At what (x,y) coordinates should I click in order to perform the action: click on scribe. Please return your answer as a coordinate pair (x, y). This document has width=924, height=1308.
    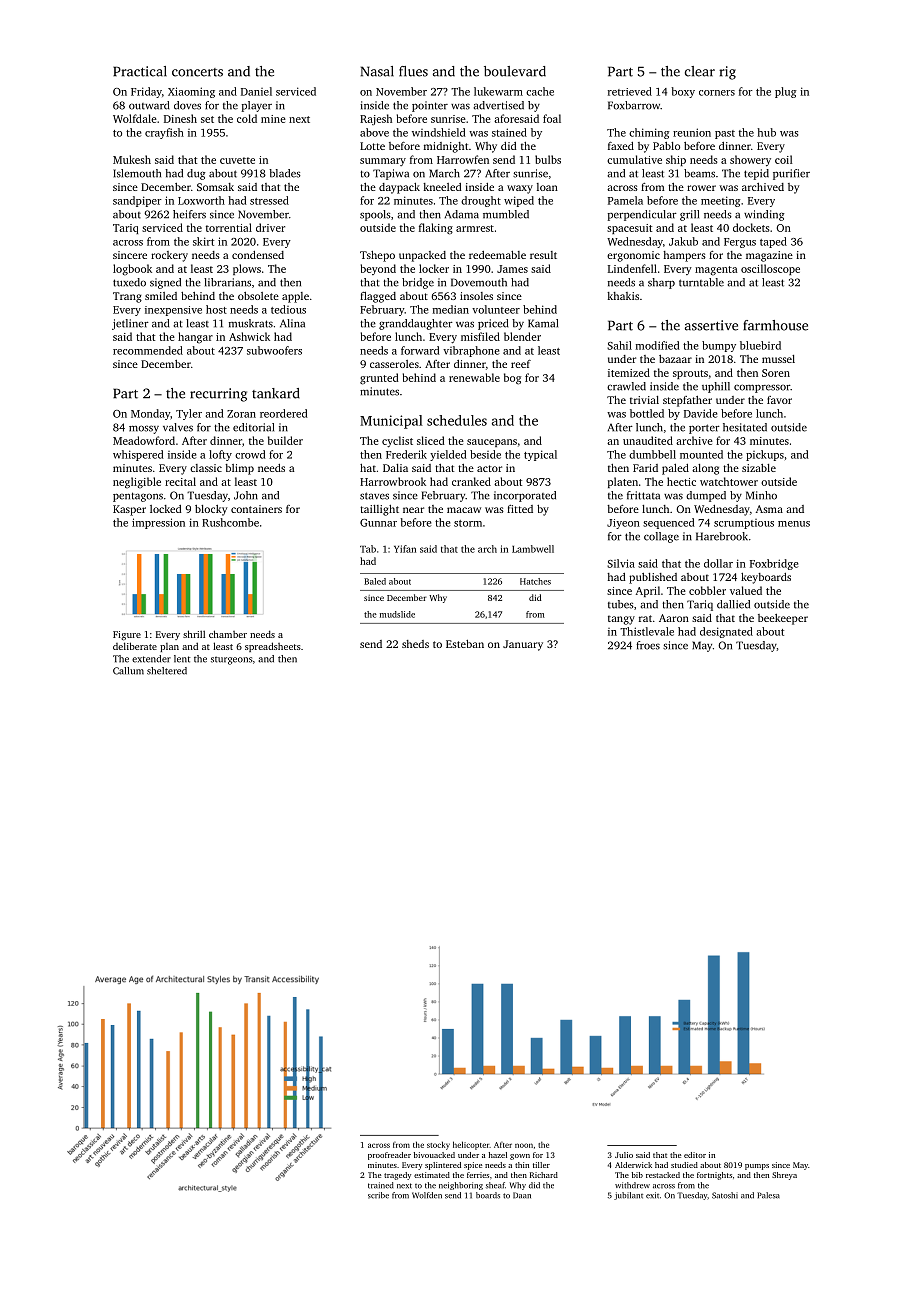
    Looking at the image, I should click on (378, 1195).
